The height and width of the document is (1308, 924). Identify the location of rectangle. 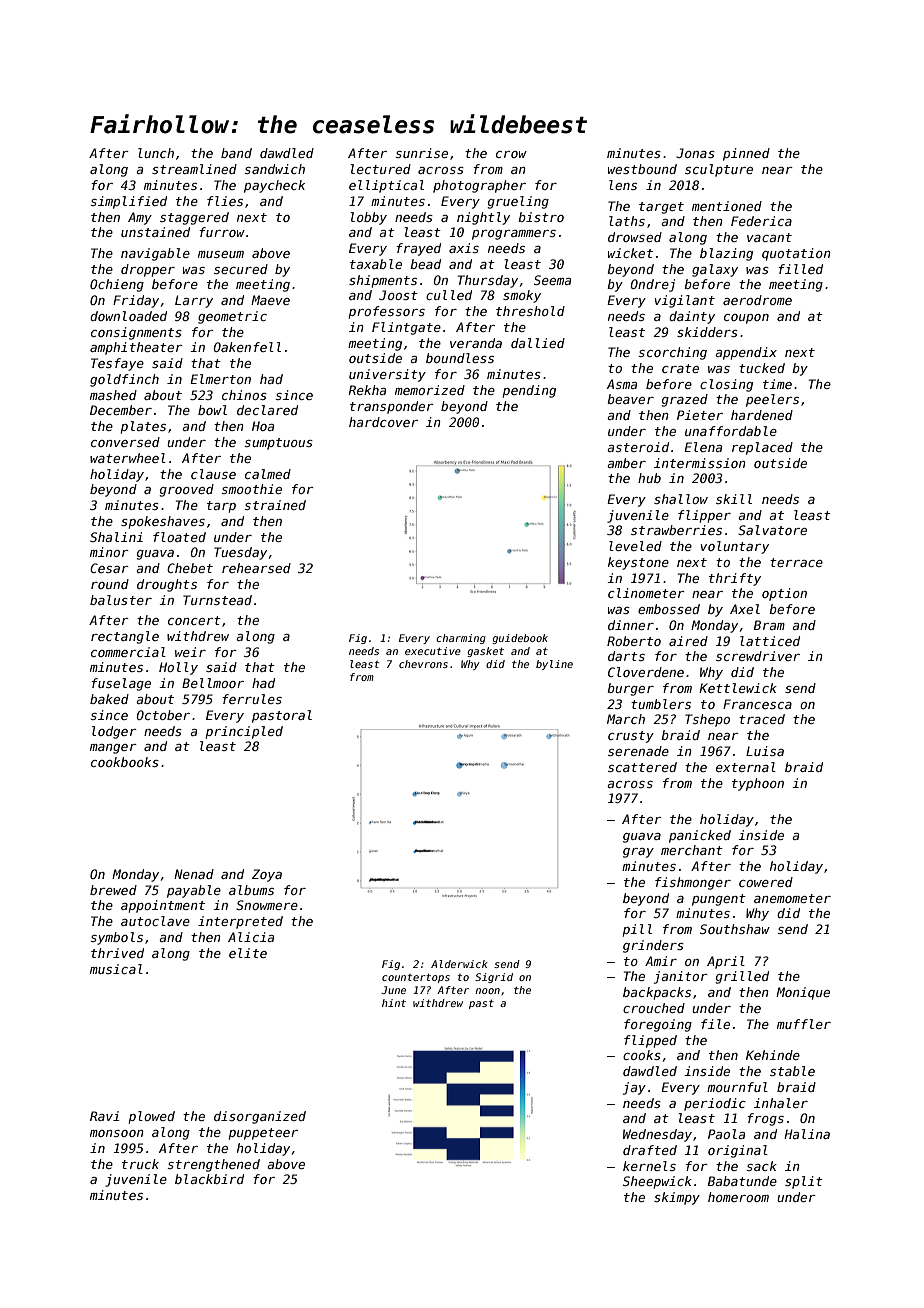
(125, 637).
